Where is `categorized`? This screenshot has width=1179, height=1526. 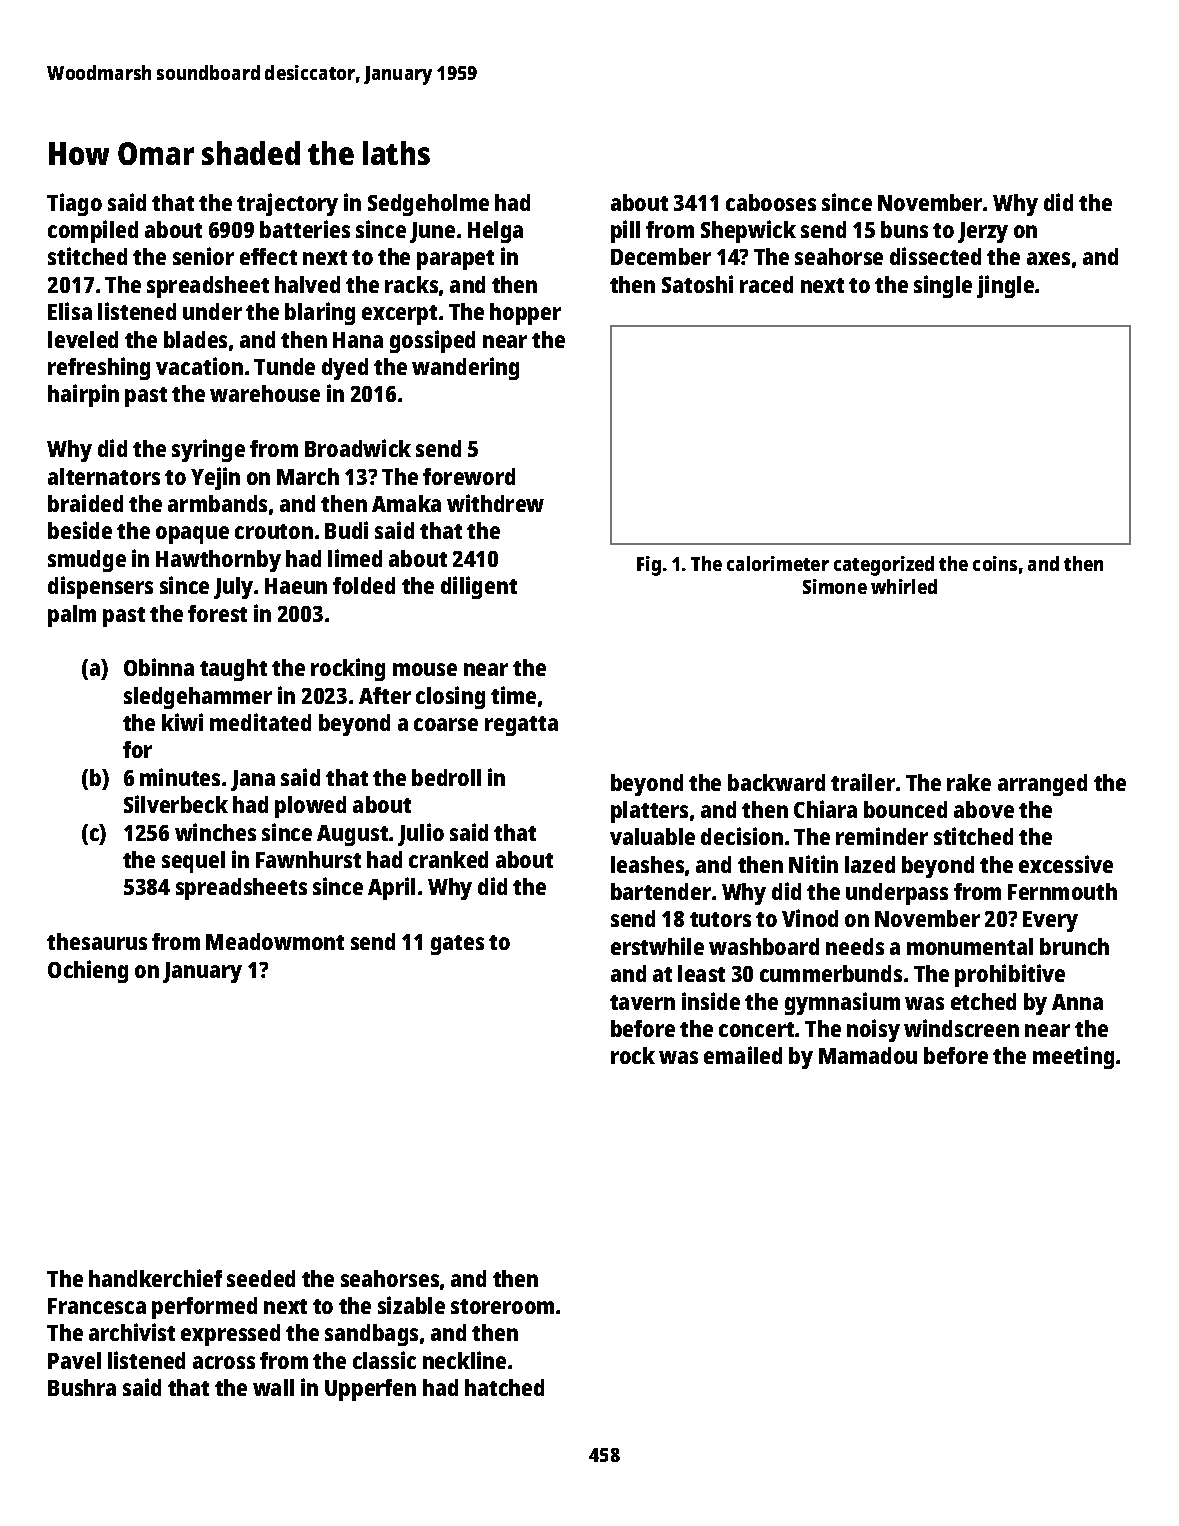
categorized is located at coordinates (884, 566).
